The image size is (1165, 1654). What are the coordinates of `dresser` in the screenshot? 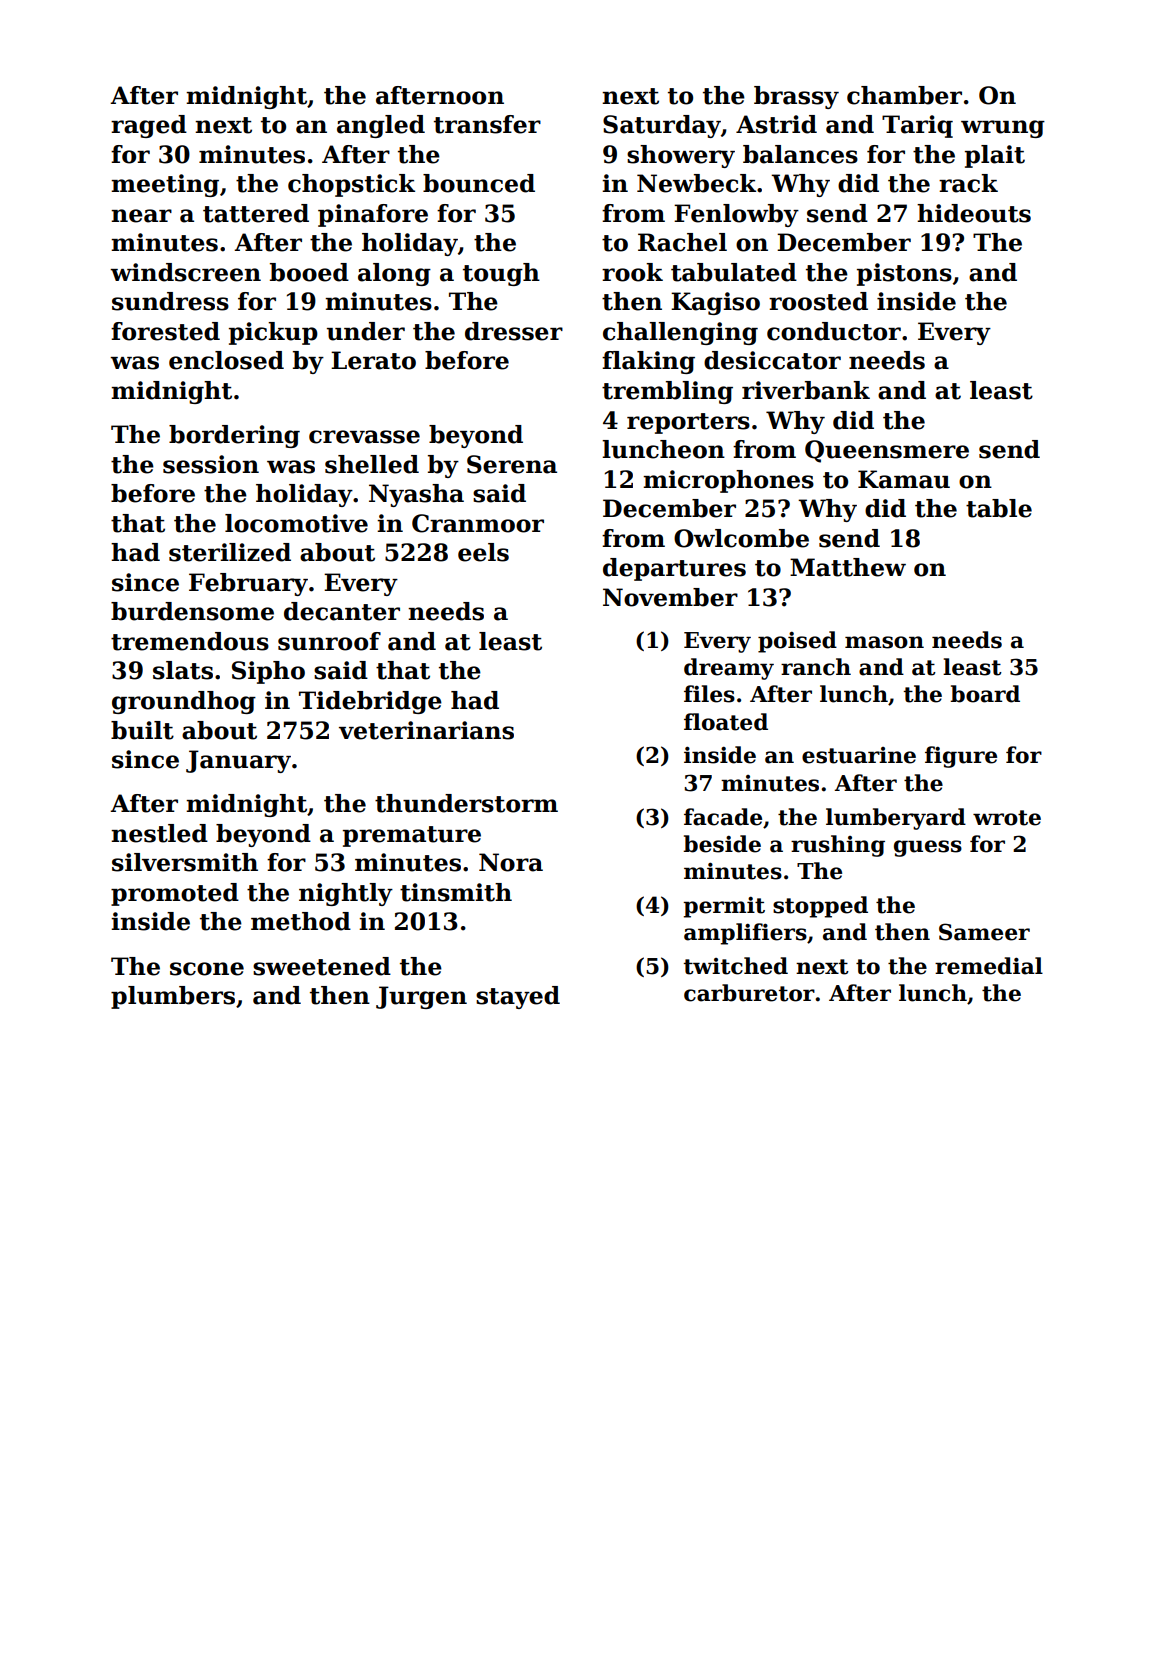 It's located at (514, 331).
